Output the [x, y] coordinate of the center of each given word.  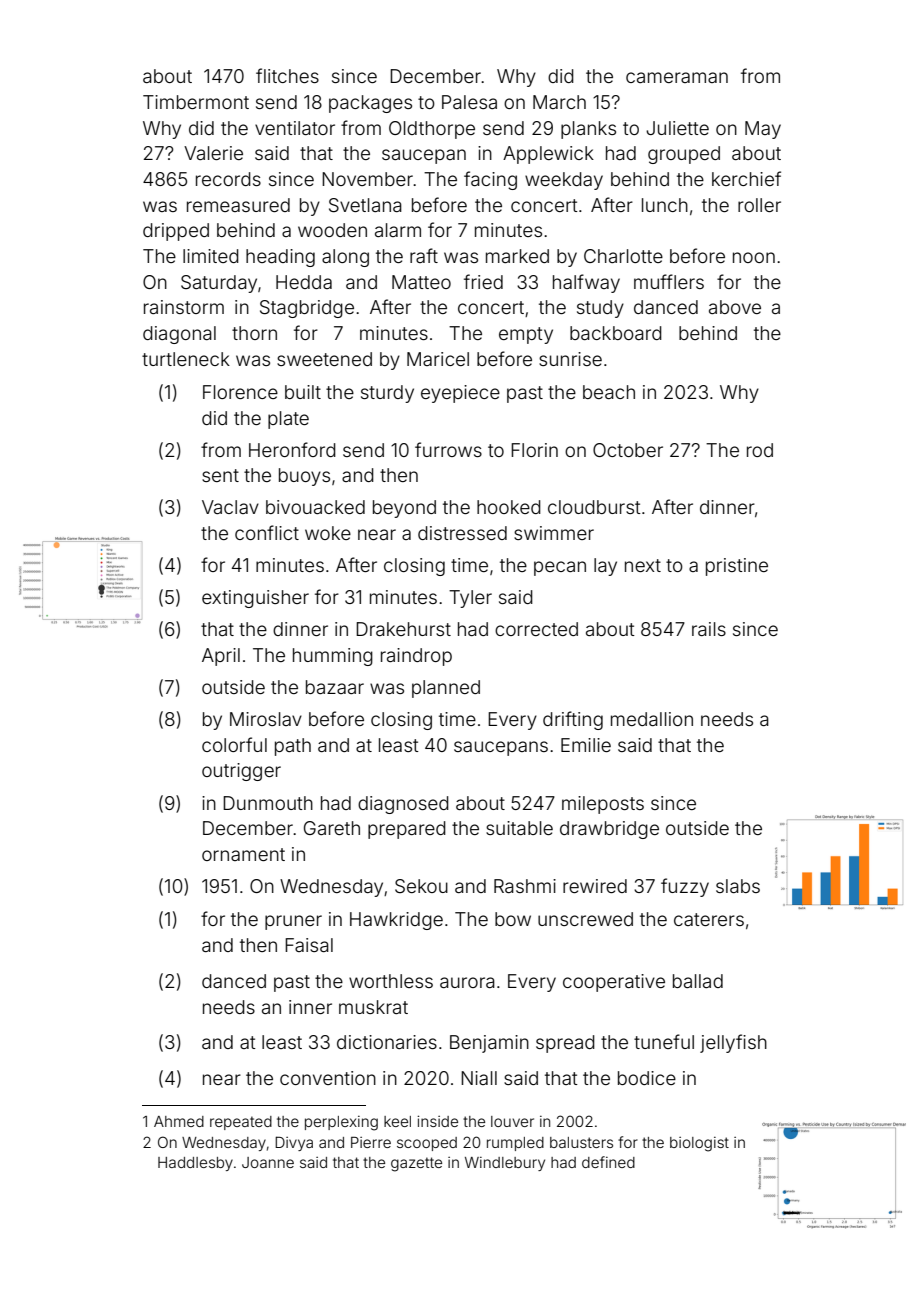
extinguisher [255, 599]
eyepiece [460, 394]
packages [370, 104]
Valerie [213, 153]
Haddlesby [195, 1164]
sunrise [570, 359]
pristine [737, 567]
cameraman [677, 77]
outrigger [241, 772]
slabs [738, 886]
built [303, 392]
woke [328, 533]
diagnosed [403, 805]
